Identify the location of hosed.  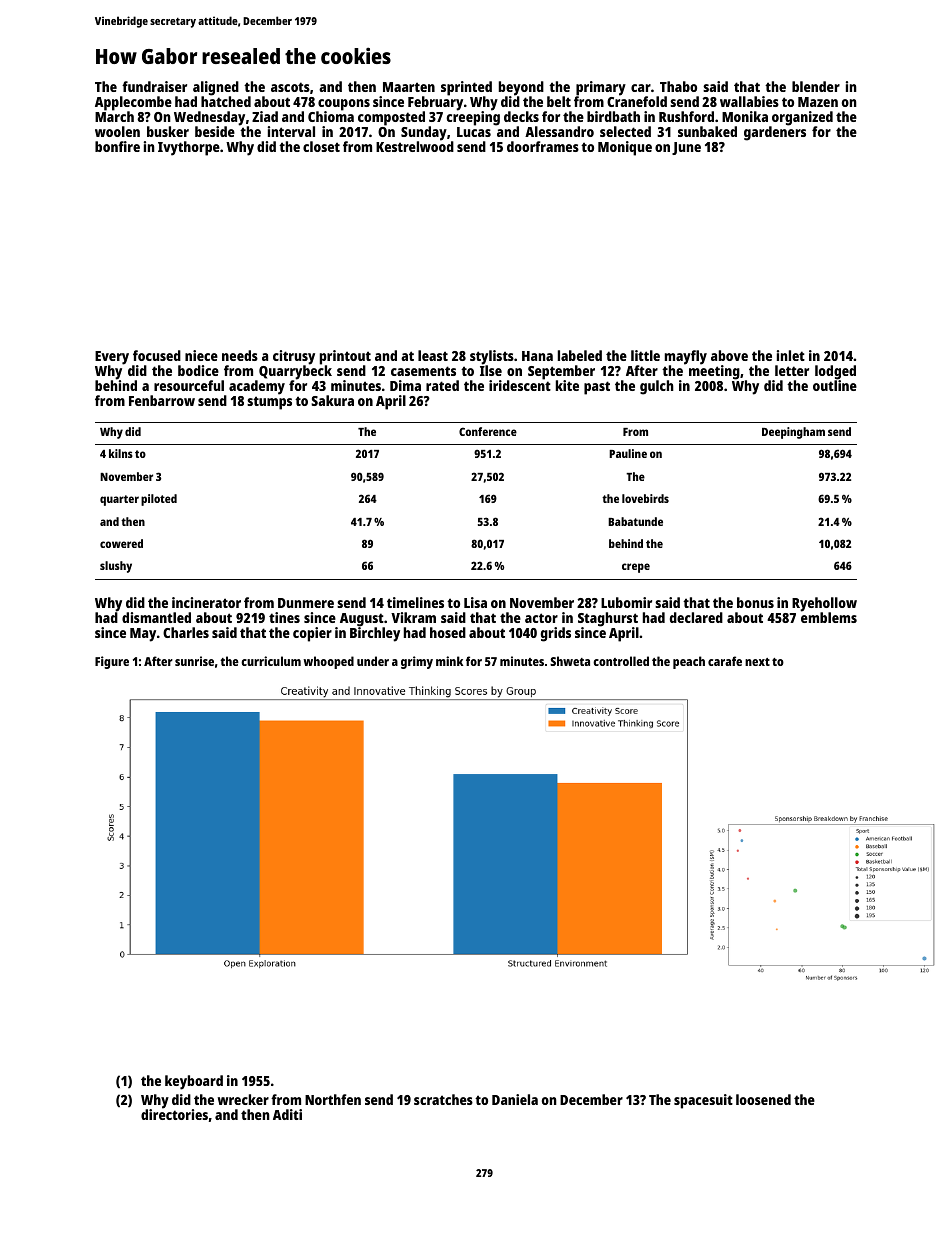
(448, 632).
